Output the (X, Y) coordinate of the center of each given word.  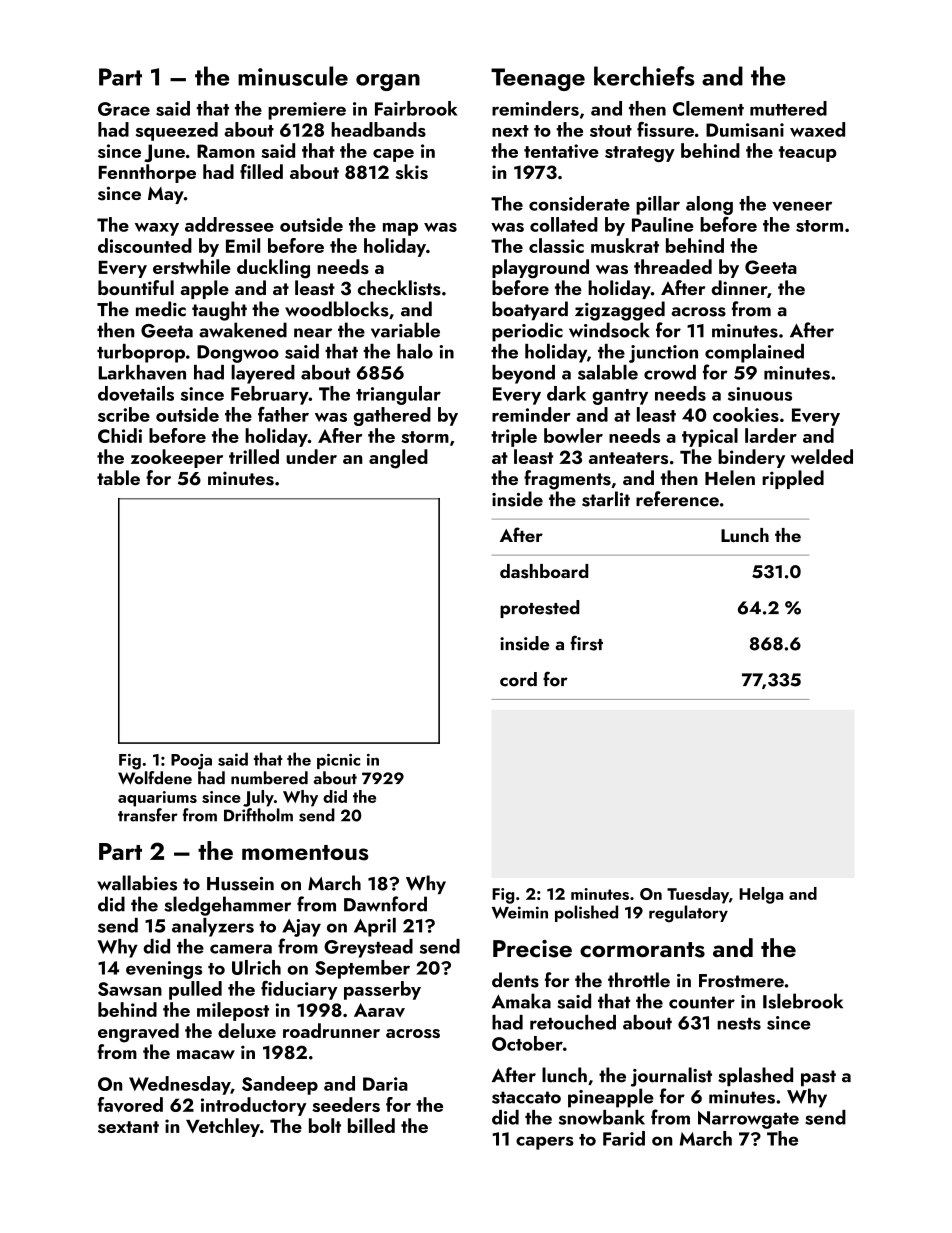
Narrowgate (748, 1120)
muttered (788, 108)
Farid (624, 1138)
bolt (325, 1125)
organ (388, 82)
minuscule (293, 76)
